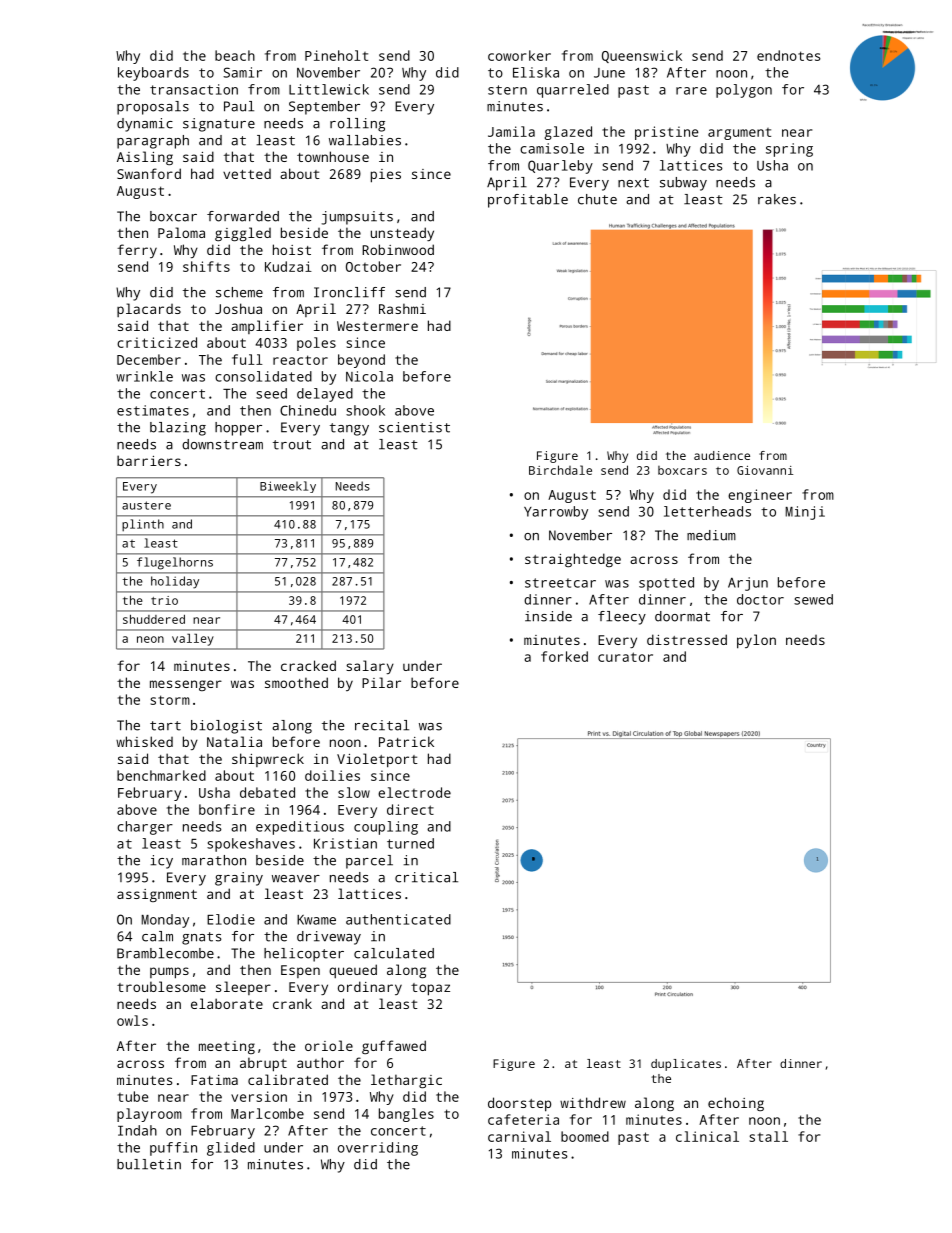 The height and width of the screenshot is (1233, 952). What do you see at coordinates (406, 1115) in the screenshot?
I see `bangles` at bounding box center [406, 1115].
